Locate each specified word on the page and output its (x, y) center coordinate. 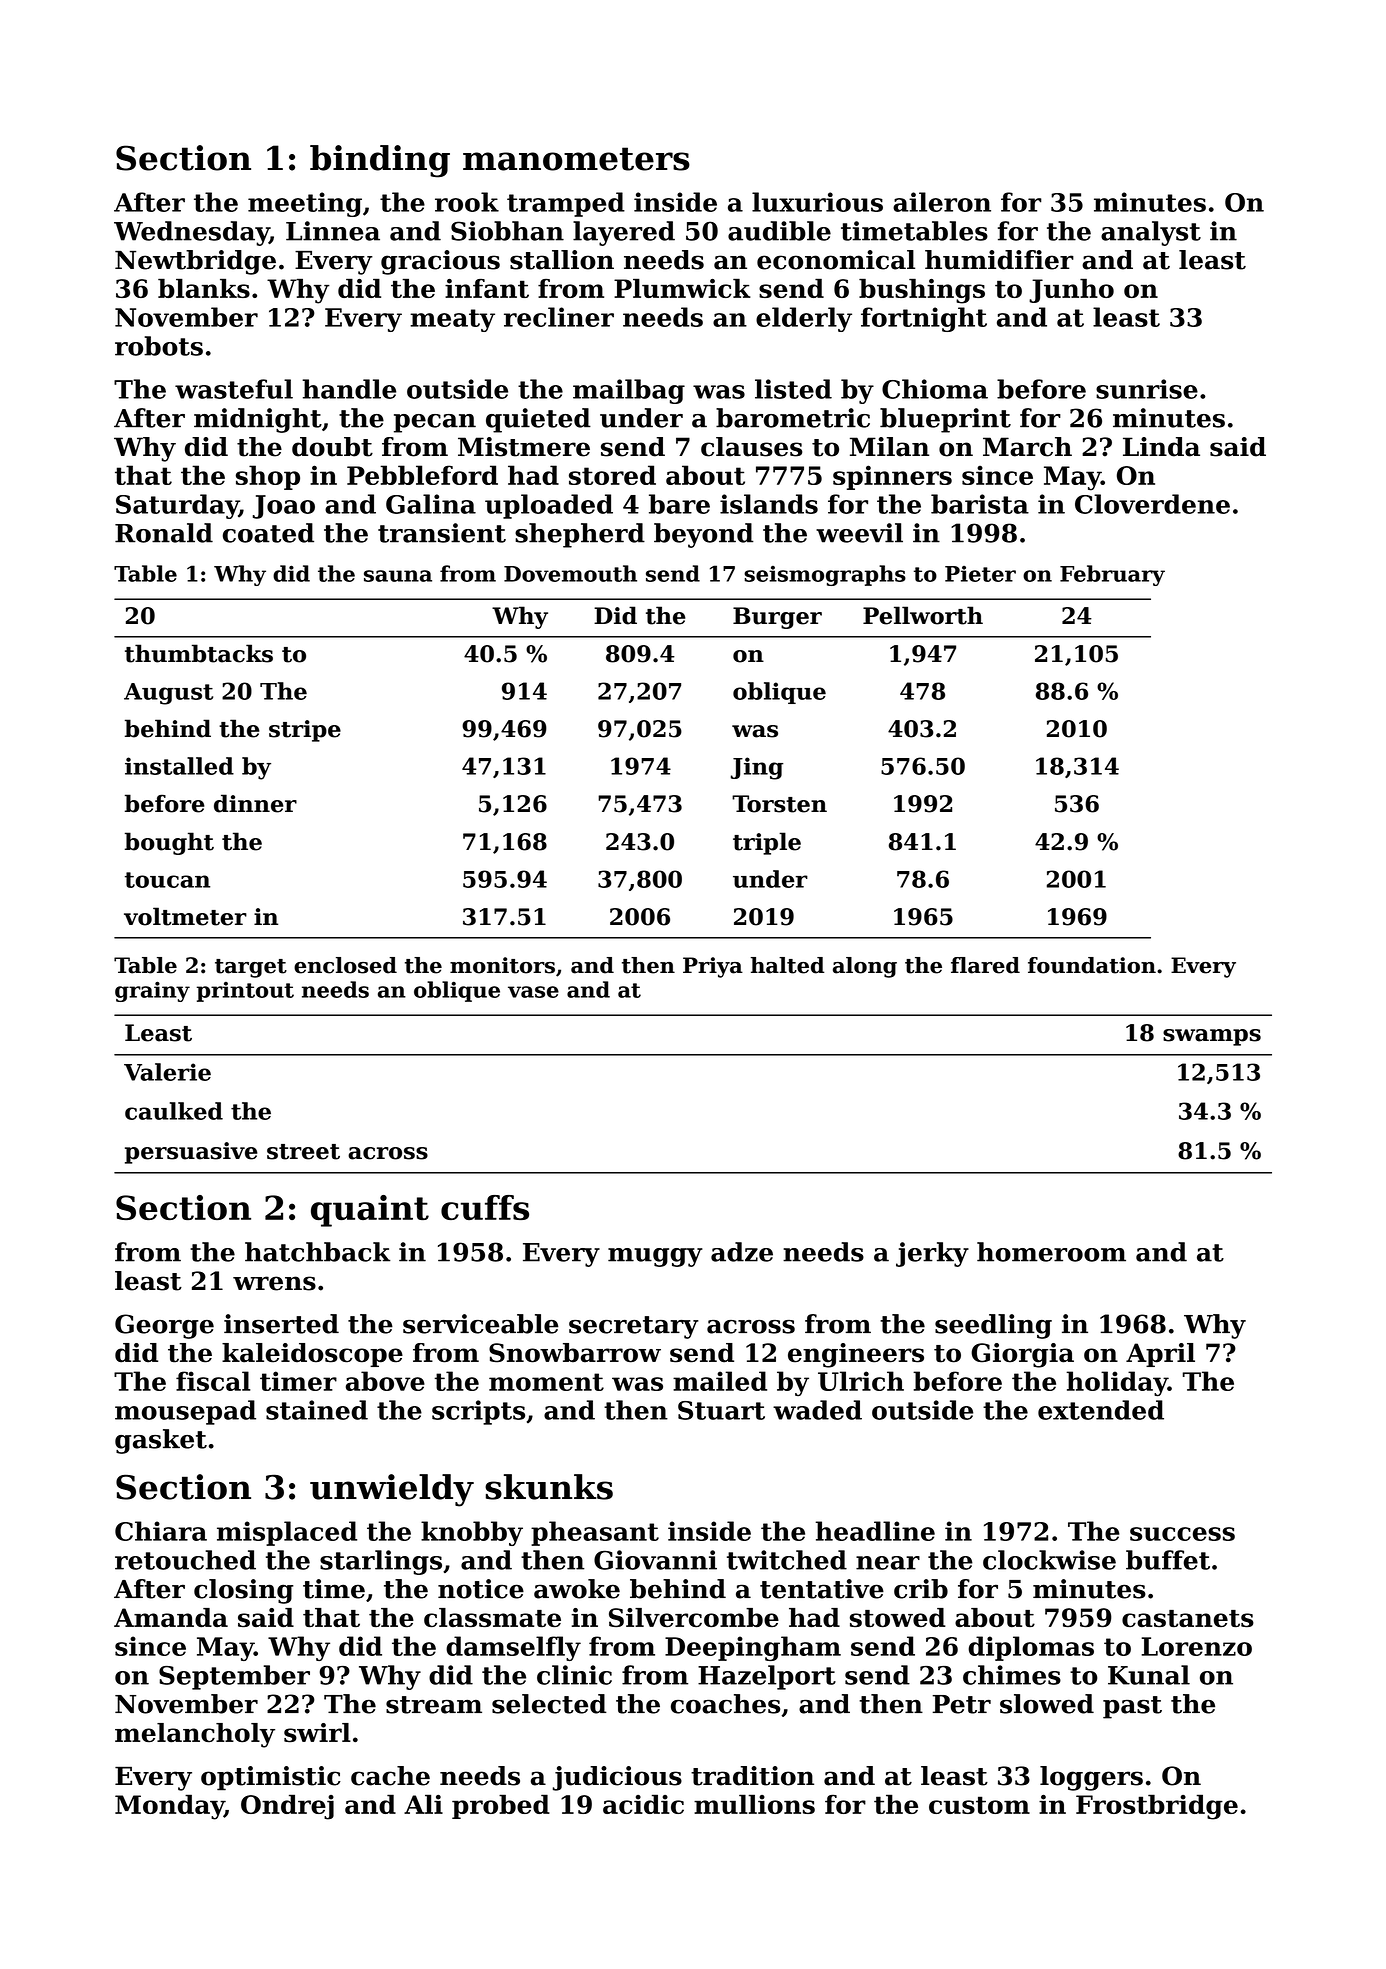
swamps (1212, 1037)
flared (985, 965)
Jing (757, 768)
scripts (478, 1412)
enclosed (345, 965)
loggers (1091, 1778)
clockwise (1049, 1560)
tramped (566, 204)
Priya (713, 967)
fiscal (213, 1381)
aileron (942, 202)
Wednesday (191, 233)
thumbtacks (199, 653)
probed (501, 1806)
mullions (754, 1804)
